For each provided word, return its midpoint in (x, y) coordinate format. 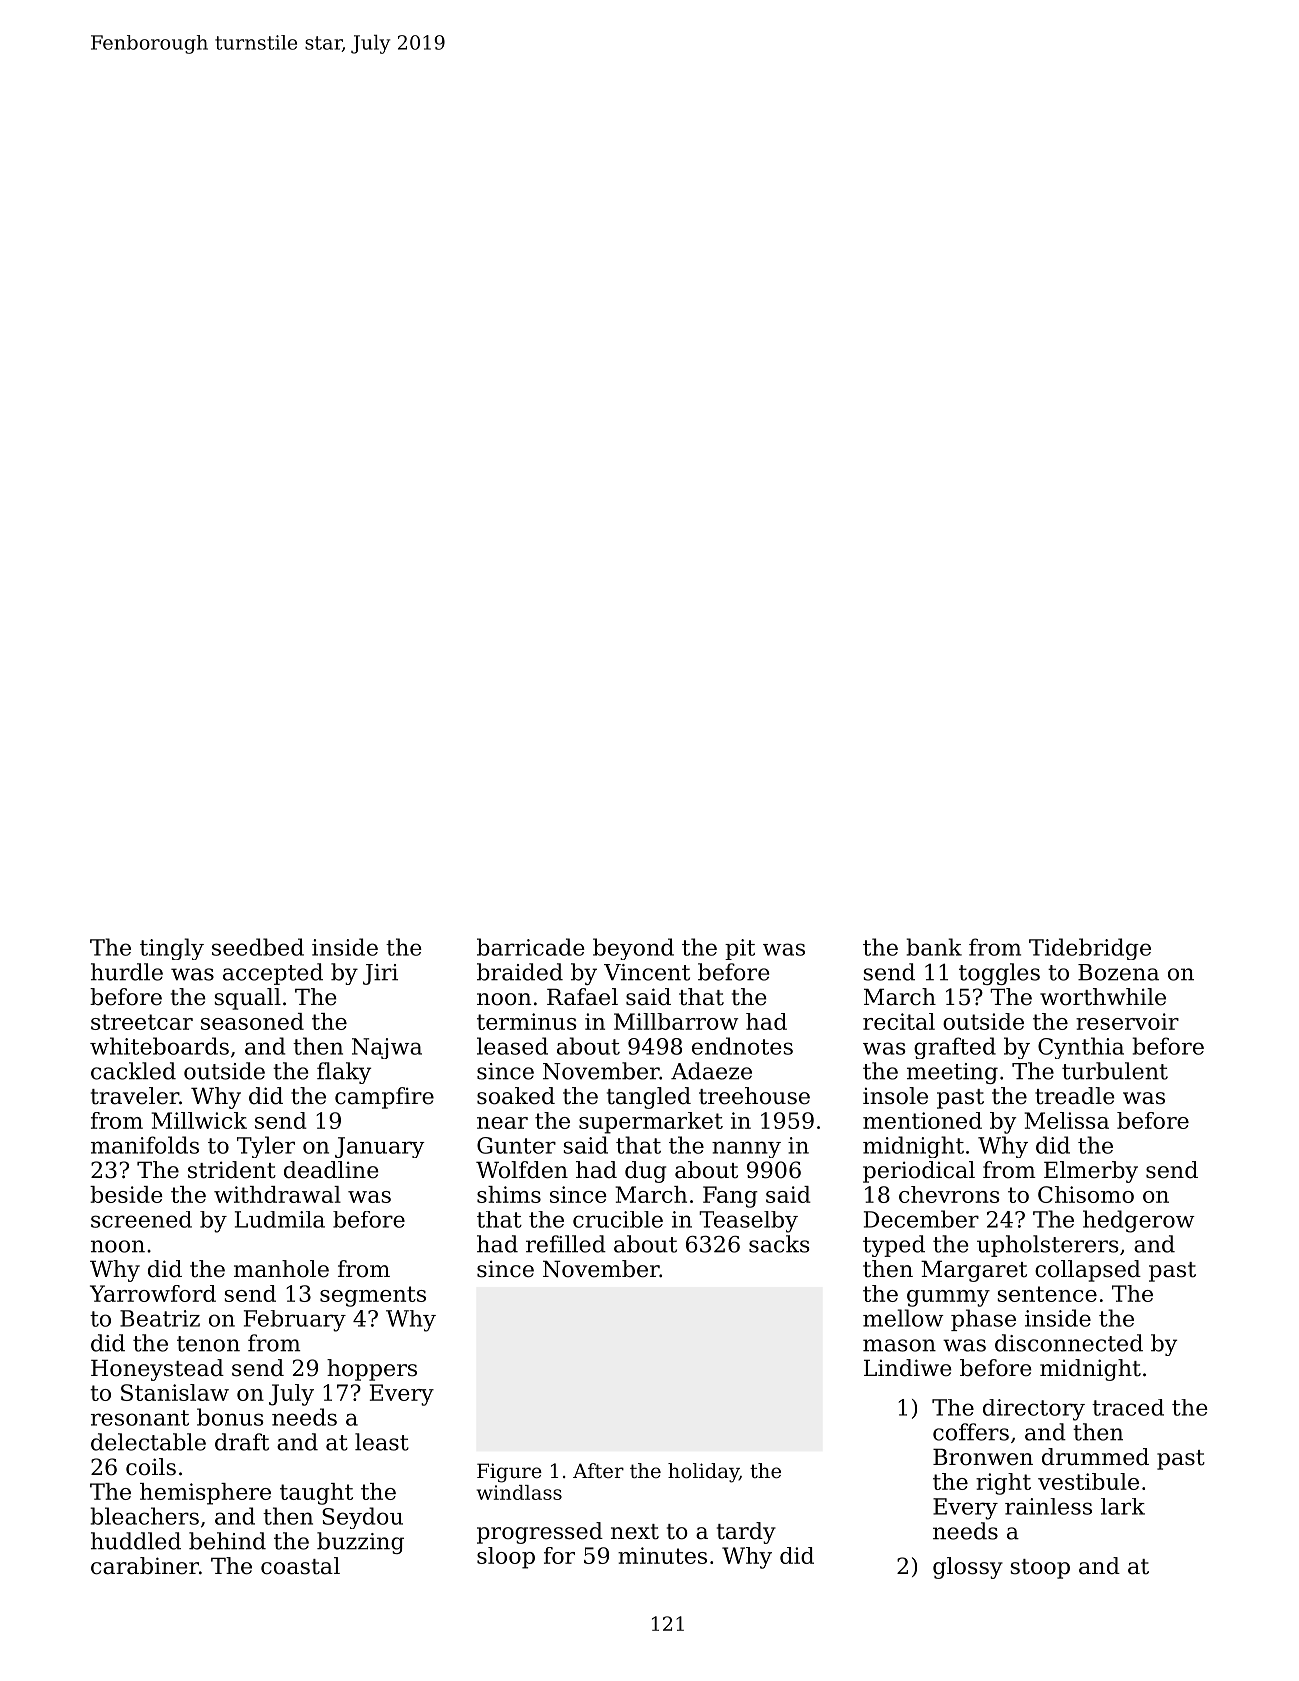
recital (899, 1021)
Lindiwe (908, 1368)
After (598, 1470)
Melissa (1066, 1120)
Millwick (199, 1120)
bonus (230, 1417)
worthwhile (1103, 997)
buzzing (360, 1543)
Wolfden (522, 1170)
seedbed (258, 947)
